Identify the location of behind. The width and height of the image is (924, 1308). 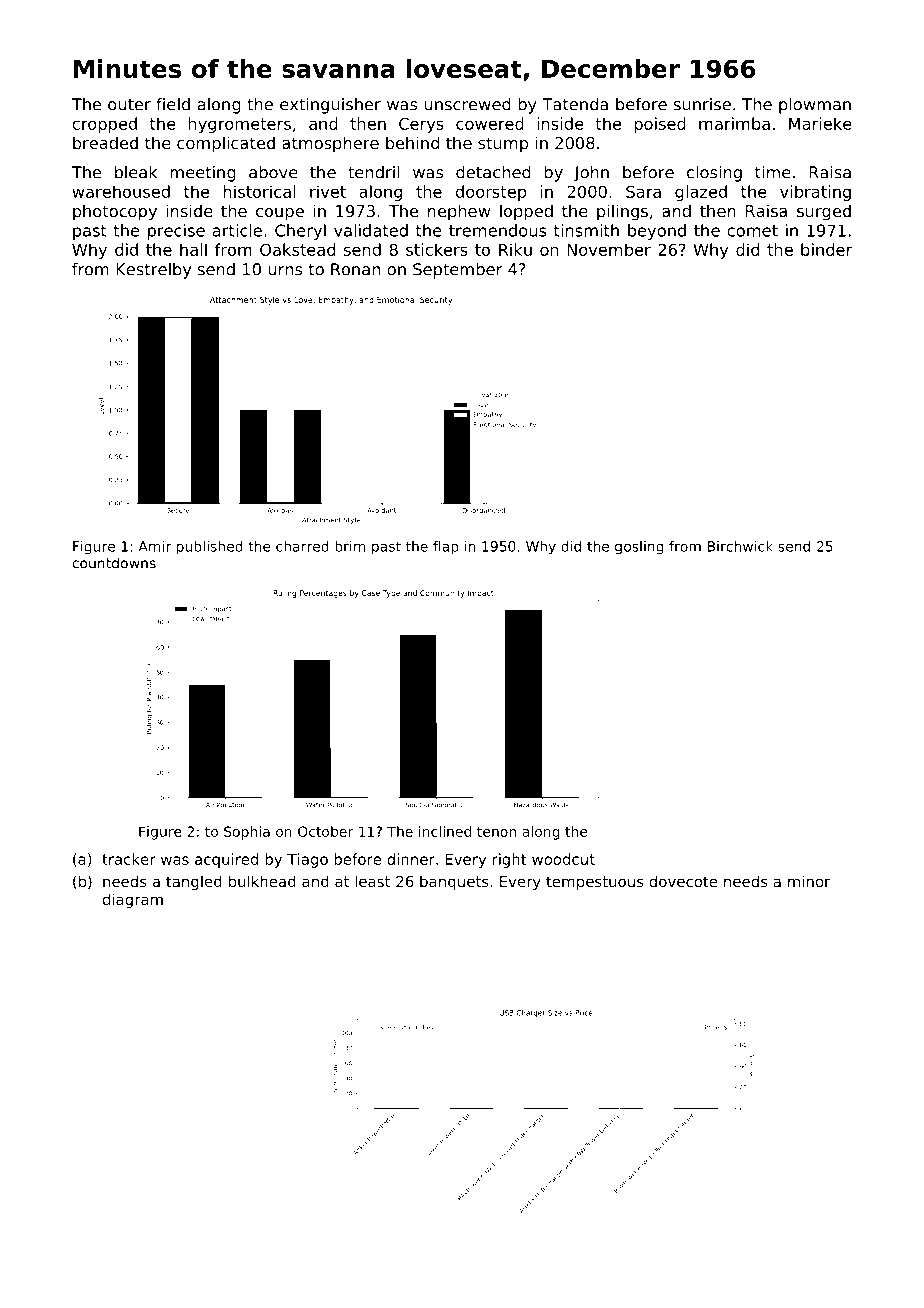
(412, 142).
